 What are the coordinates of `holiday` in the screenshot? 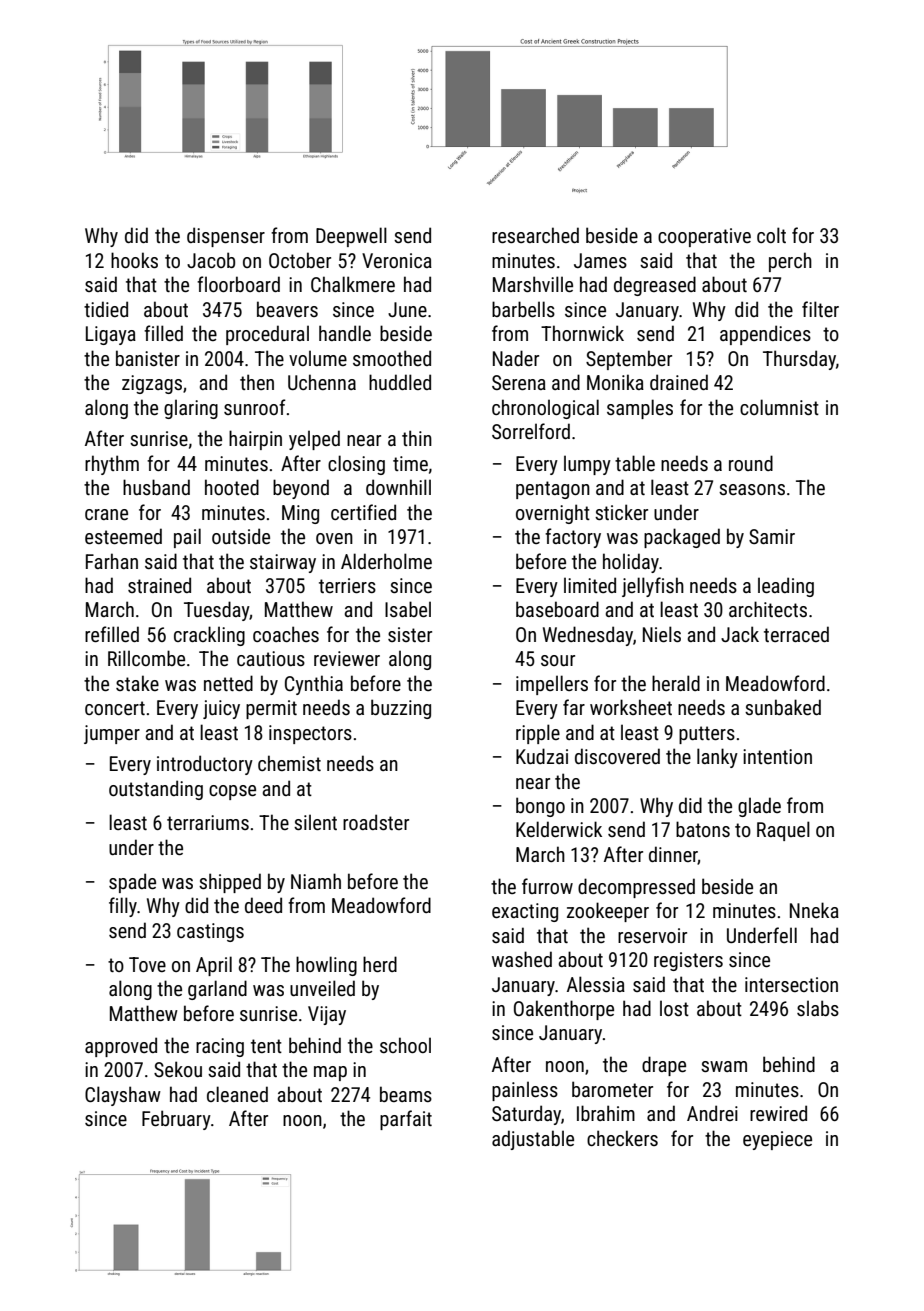 It's located at (631, 563).
